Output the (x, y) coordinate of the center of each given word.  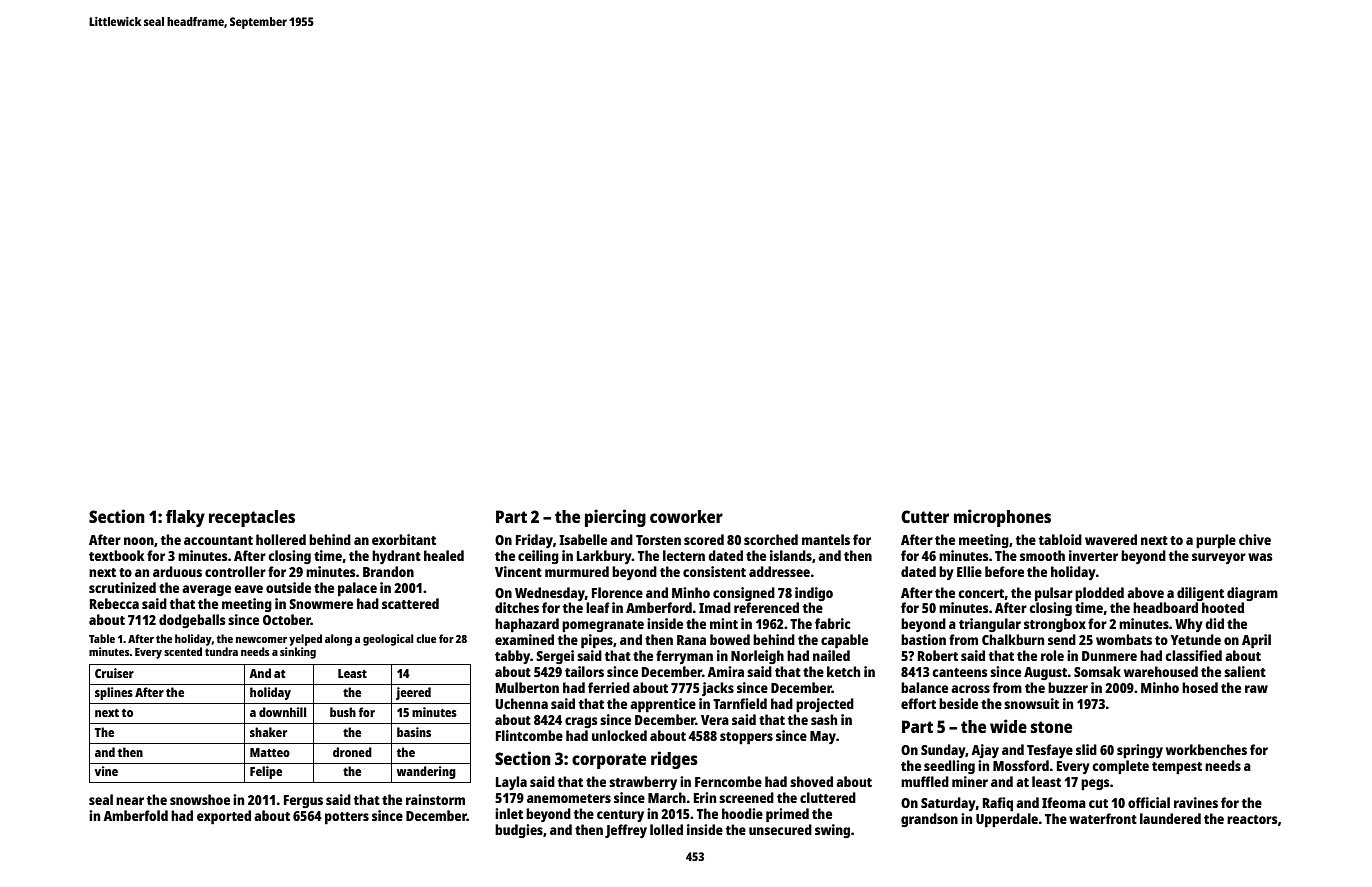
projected (825, 705)
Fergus (303, 801)
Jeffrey (626, 831)
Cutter (925, 516)
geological (388, 640)
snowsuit (1031, 703)
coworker (686, 516)
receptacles (252, 518)
